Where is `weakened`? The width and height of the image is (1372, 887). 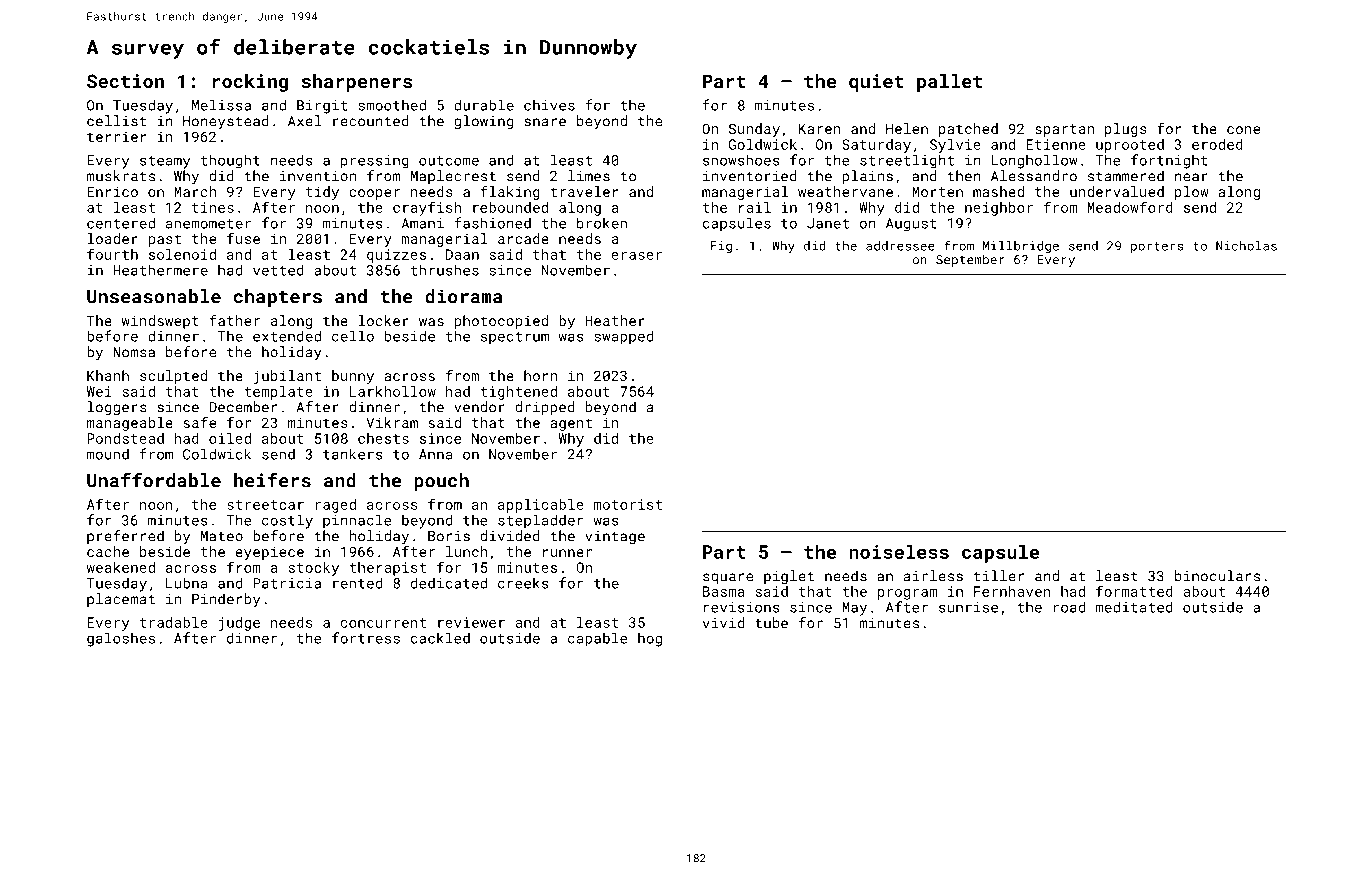 weakened is located at coordinates (120, 567).
